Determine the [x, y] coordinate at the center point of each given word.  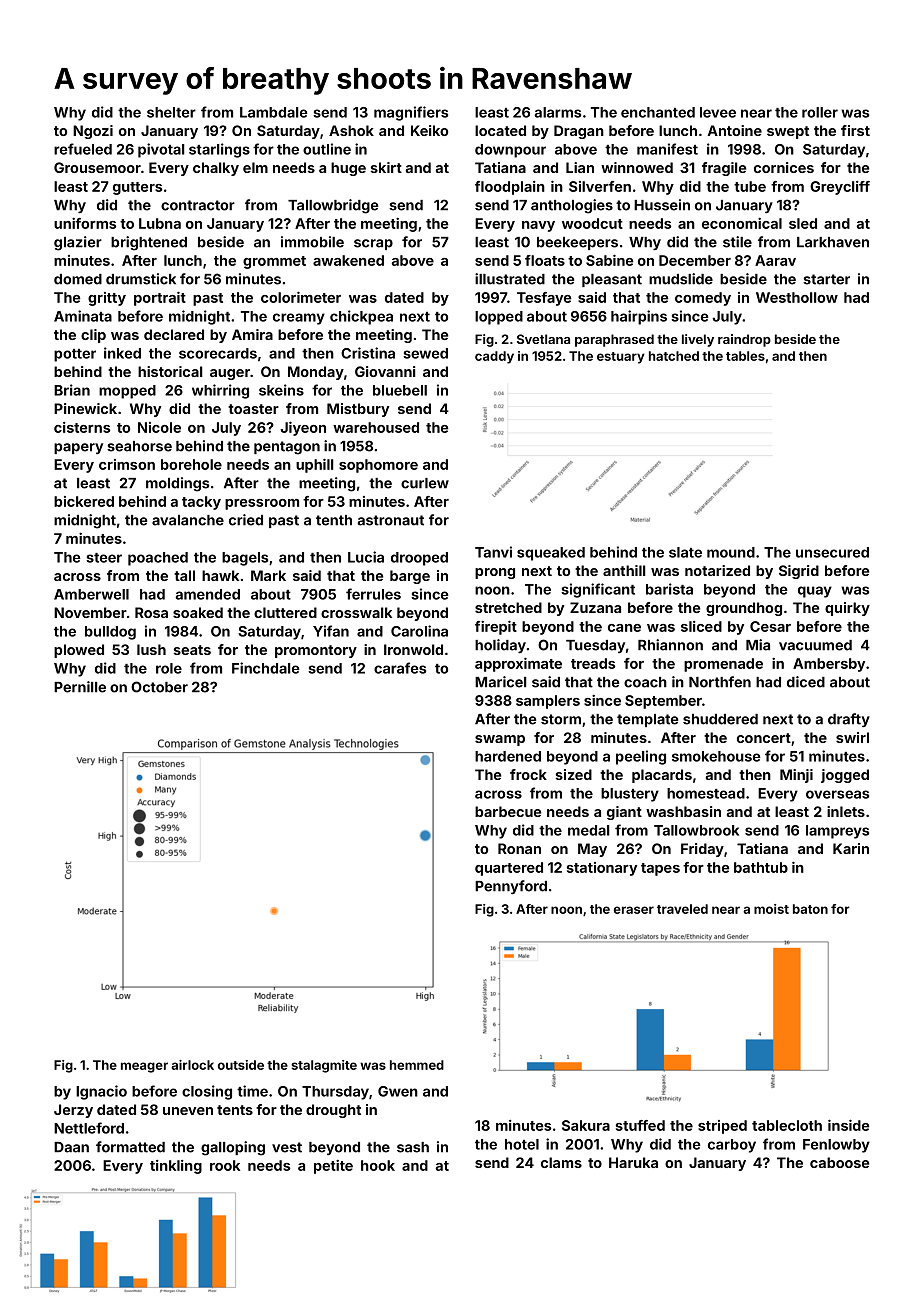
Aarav [775, 260]
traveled [682, 909]
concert [764, 738]
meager [144, 1067]
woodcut [592, 223]
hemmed [417, 1065]
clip [93, 336]
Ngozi [93, 132]
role [169, 668]
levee [718, 112]
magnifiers [411, 113]
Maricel [501, 682]
